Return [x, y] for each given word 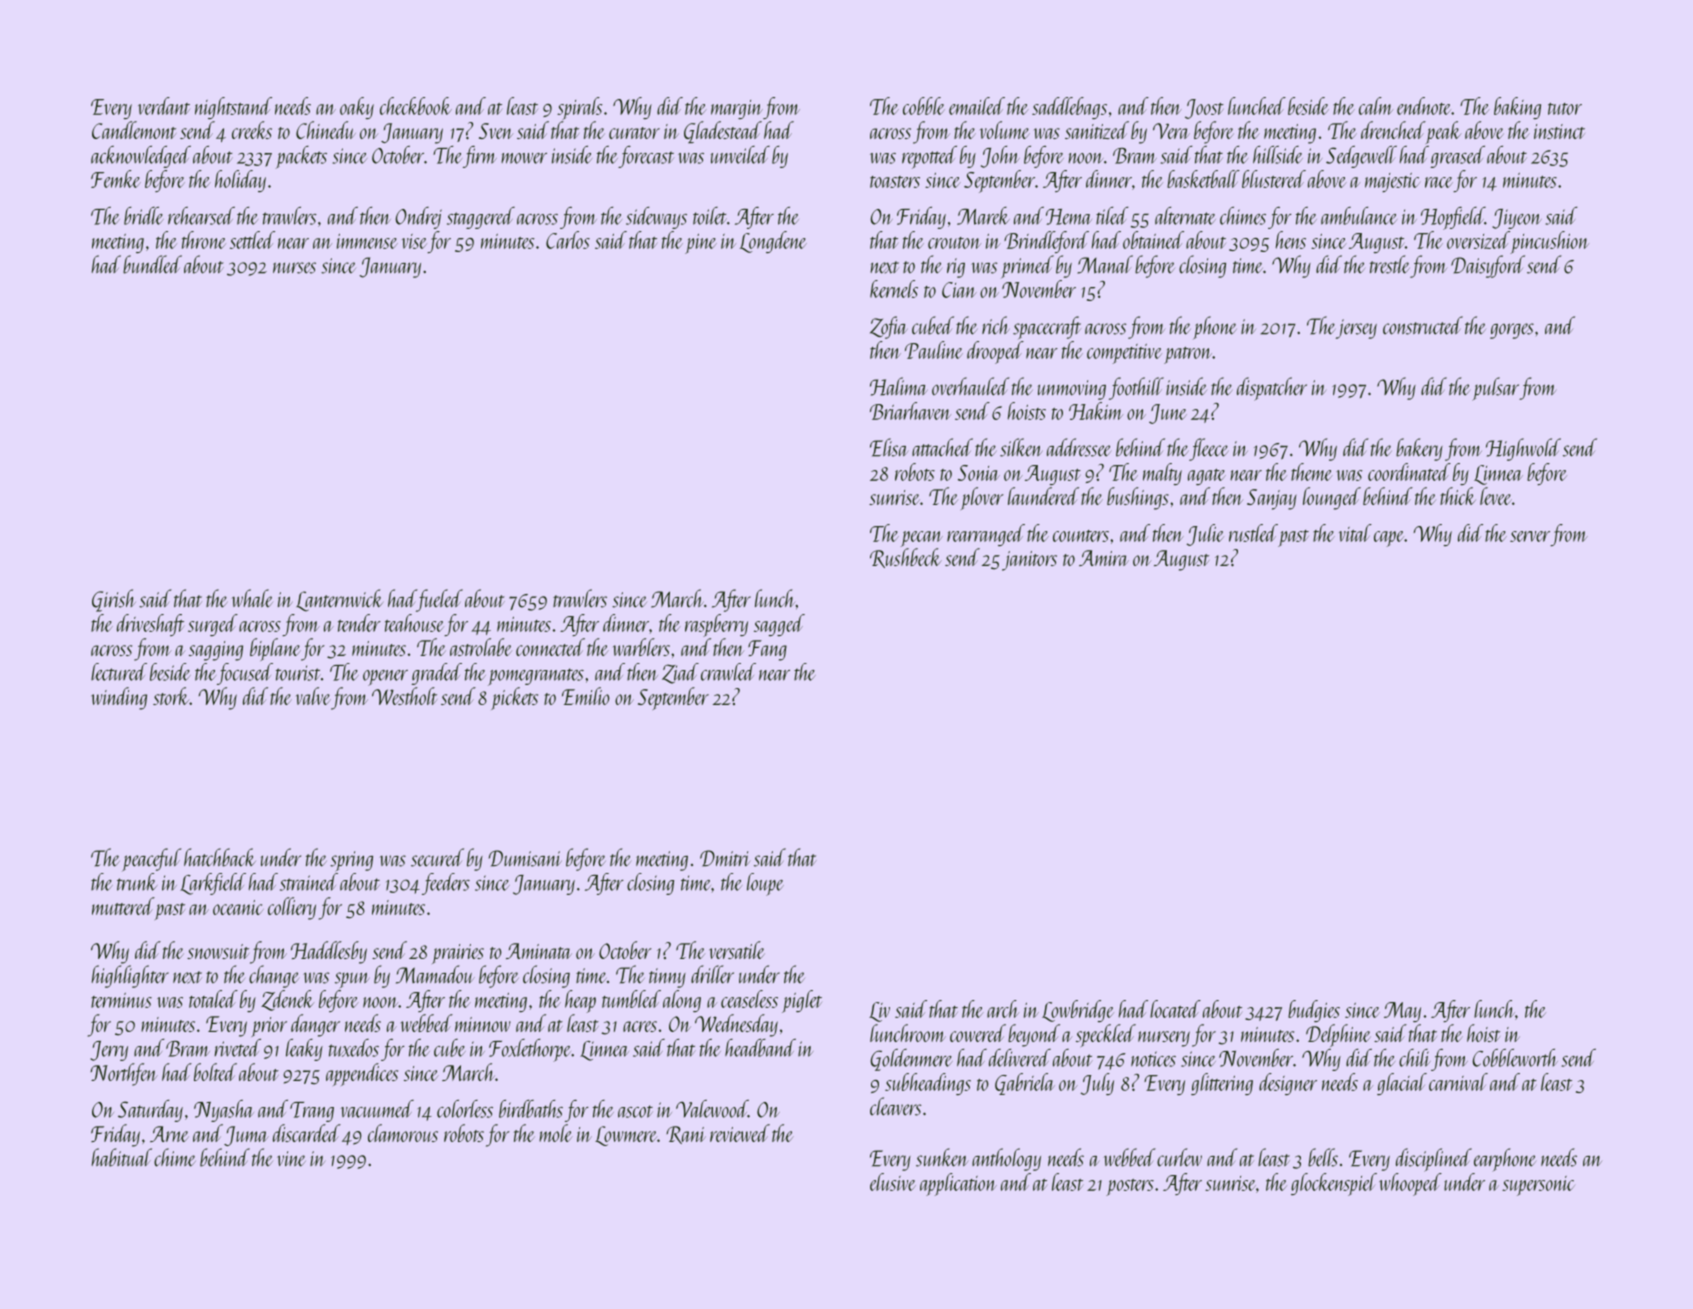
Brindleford [1046, 242]
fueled [440, 600]
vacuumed [377, 1109]
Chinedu [326, 130]
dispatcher [1272, 389]
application [958, 1184]
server [1530, 536]
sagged [779, 625]
